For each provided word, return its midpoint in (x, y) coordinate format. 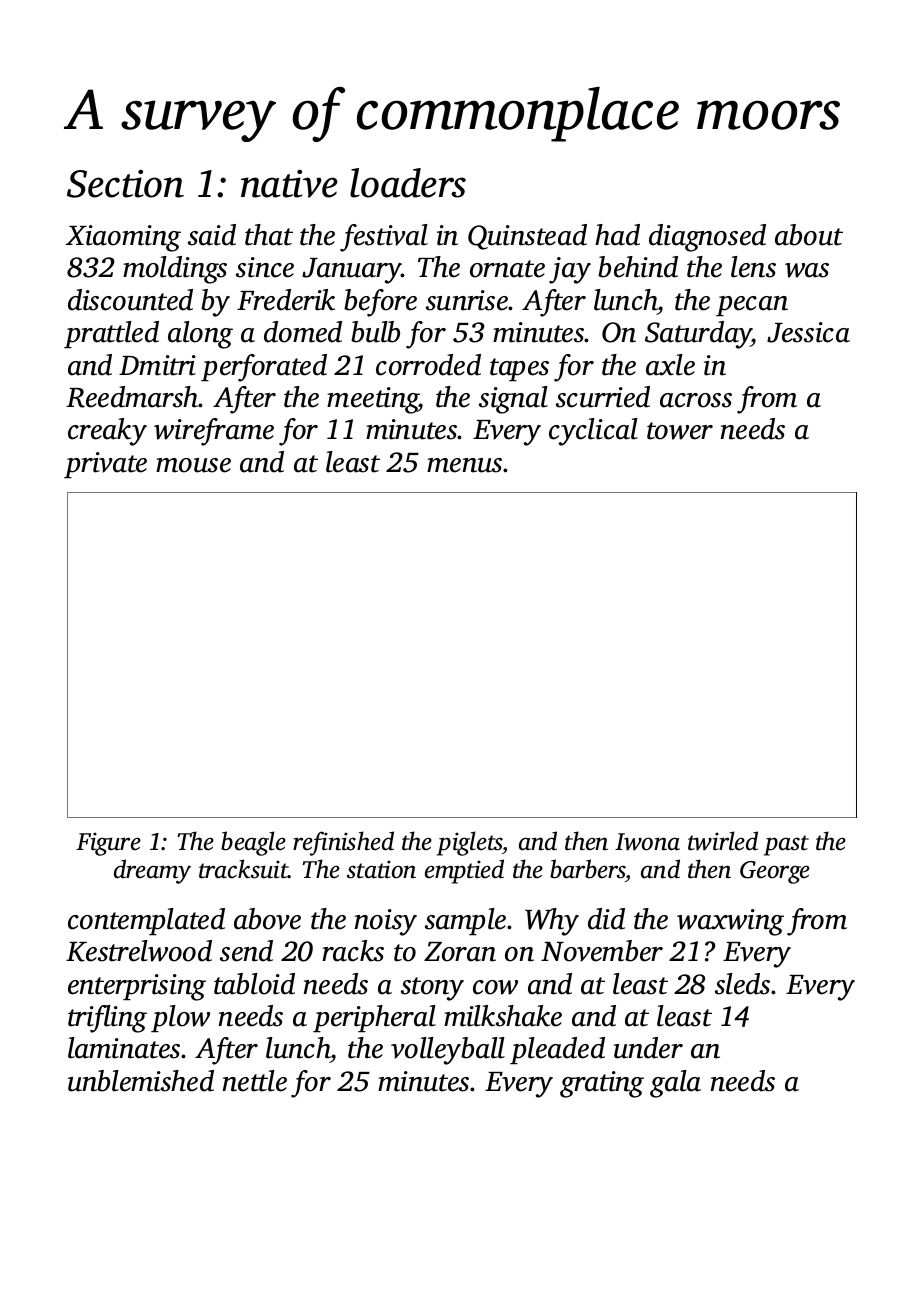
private (105, 465)
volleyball (448, 1051)
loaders (408, 183)
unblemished (141, 1081)
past (786, 845)
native (289, 183)
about (809, 235)
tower (680, 431)
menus (464, 465)
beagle (253, 843)
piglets (470, 843)
